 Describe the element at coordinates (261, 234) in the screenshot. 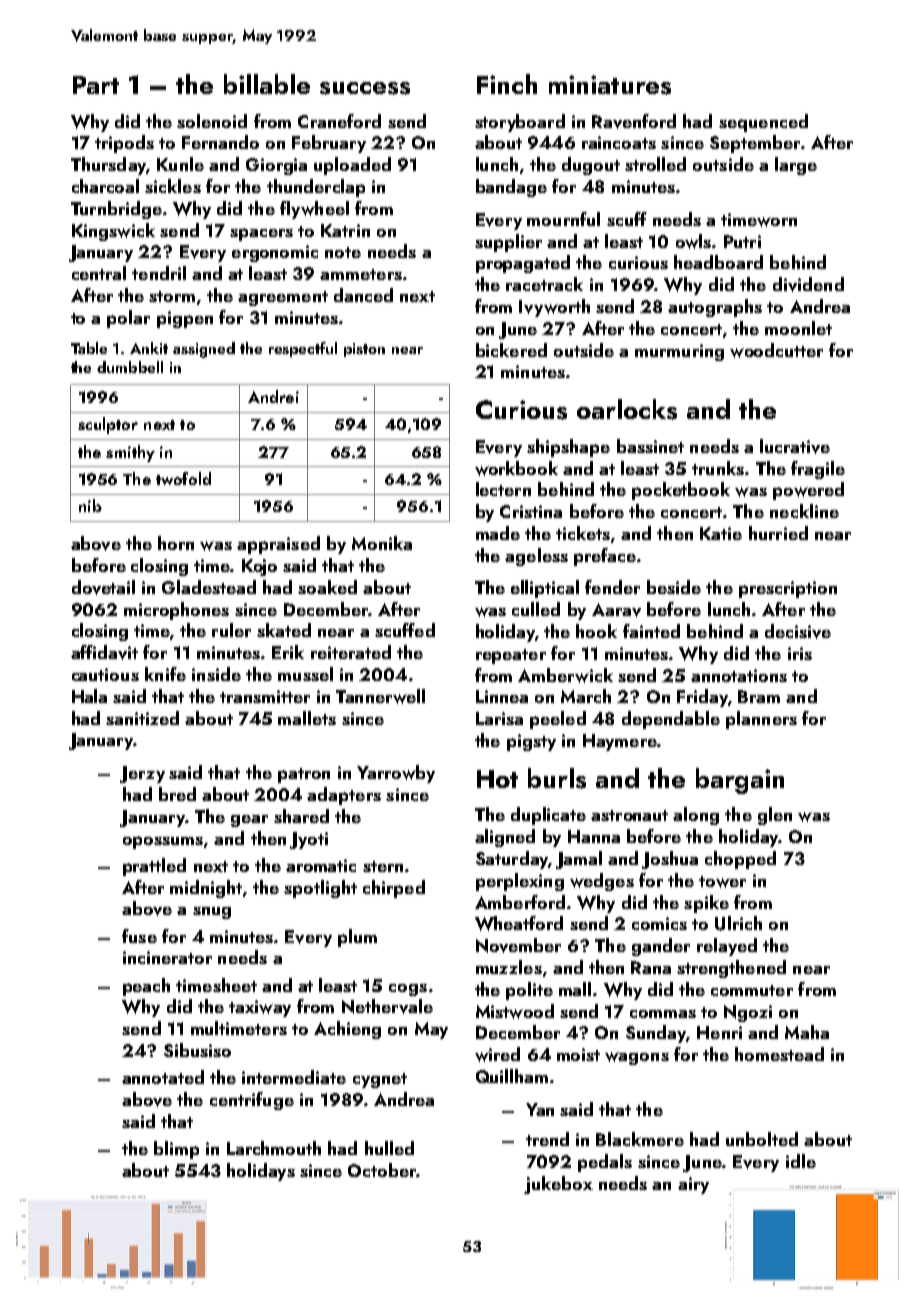

I see `spacers` at that location.
